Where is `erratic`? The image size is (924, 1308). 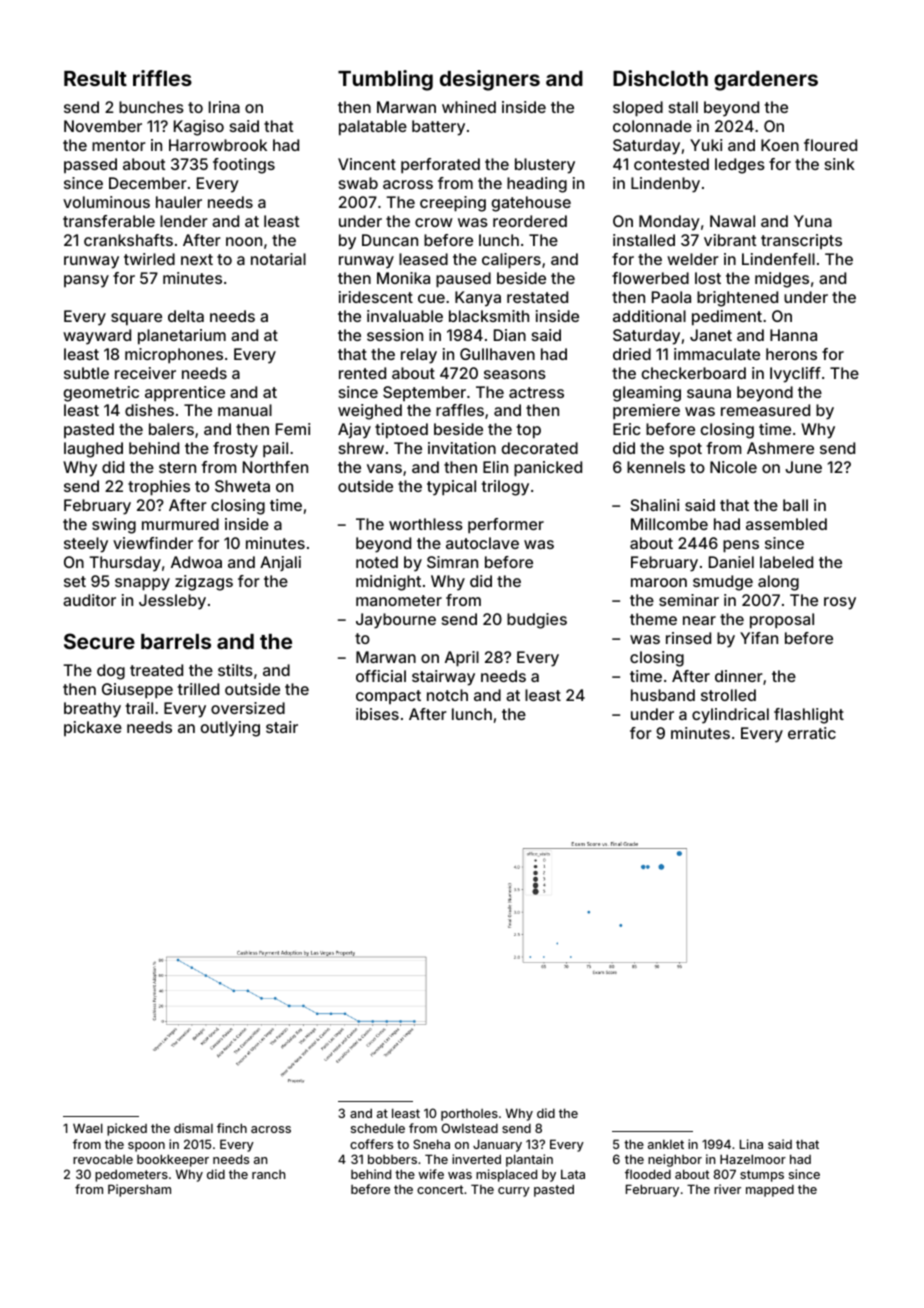
erratic is located at coordinates (812, 733).
